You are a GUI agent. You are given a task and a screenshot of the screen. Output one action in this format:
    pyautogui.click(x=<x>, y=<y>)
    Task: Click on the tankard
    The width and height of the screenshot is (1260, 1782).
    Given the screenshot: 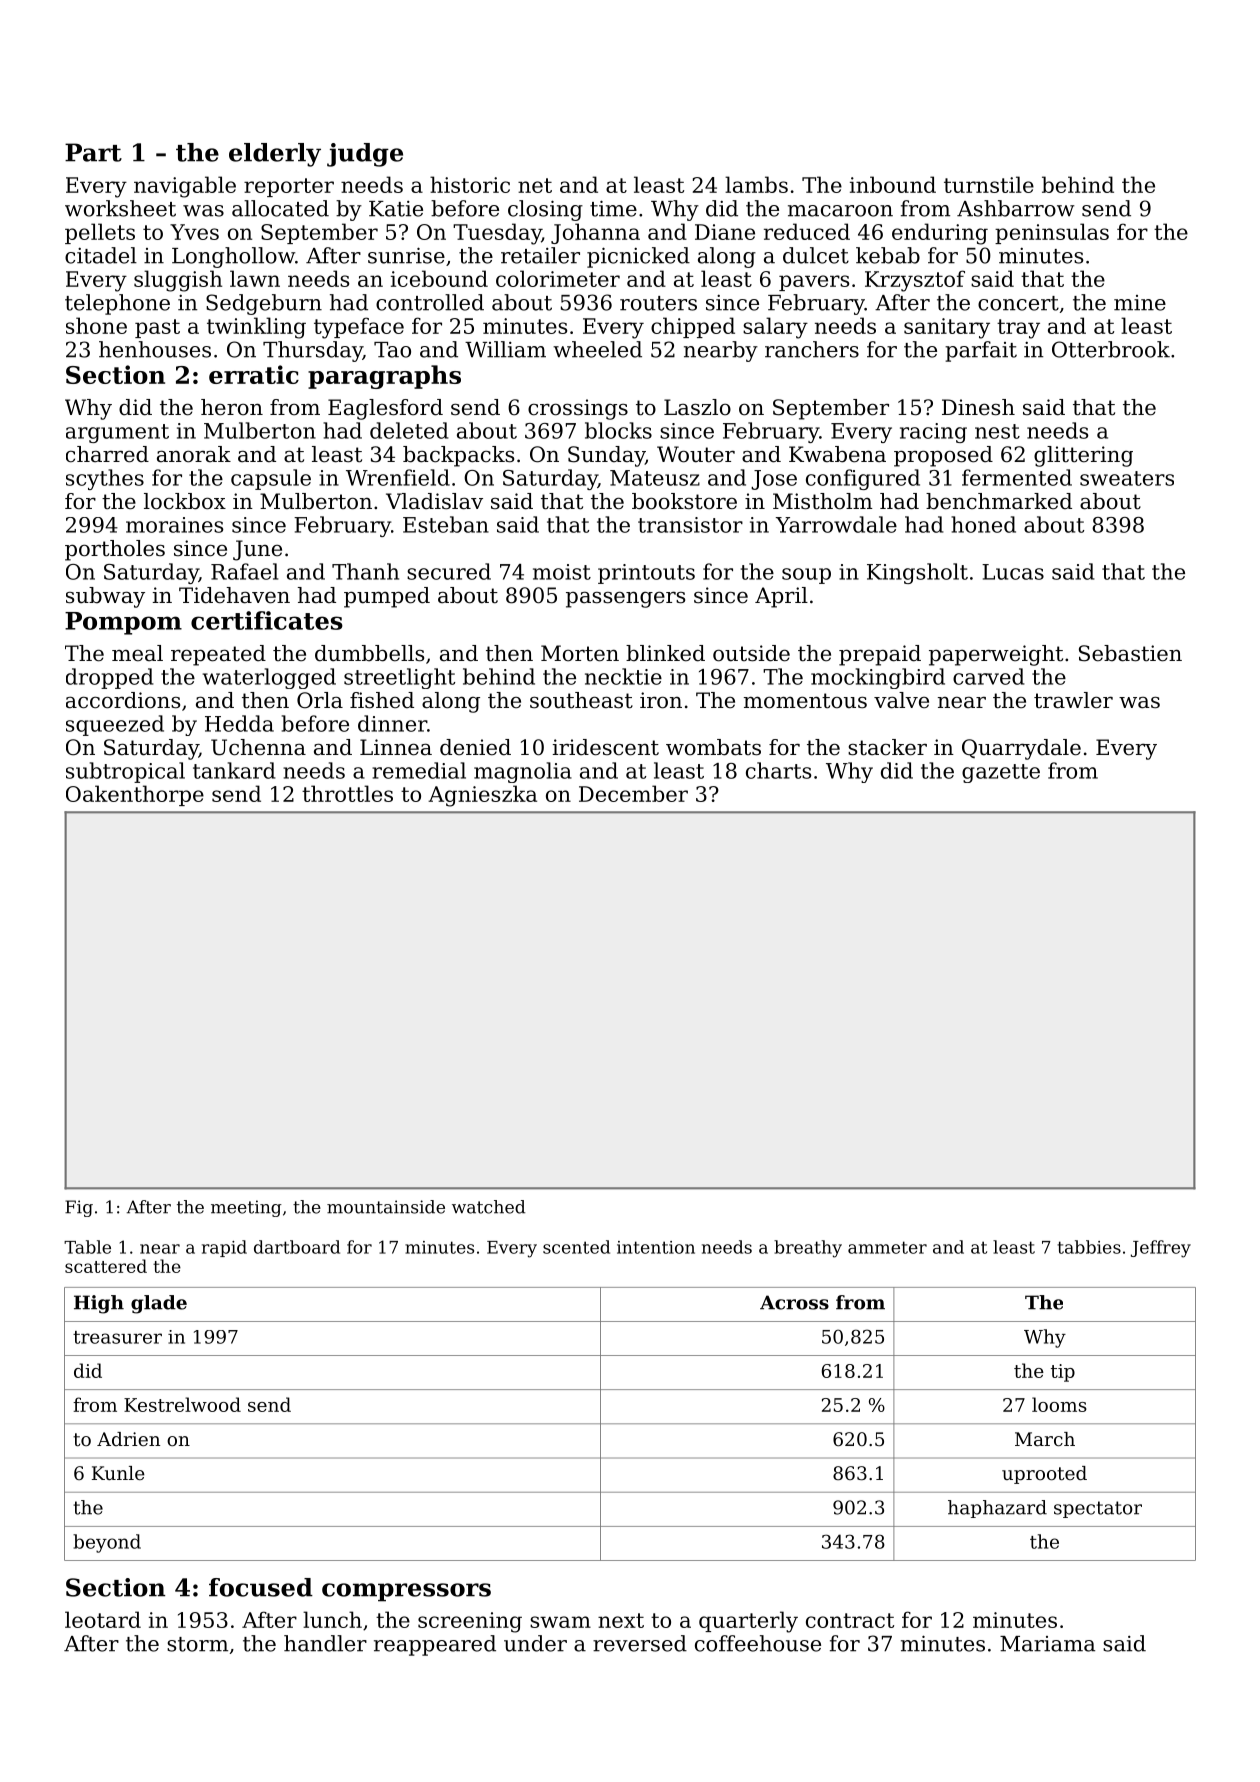 What is the action you would take?
    pyautogui.click(x=234, y=770)
